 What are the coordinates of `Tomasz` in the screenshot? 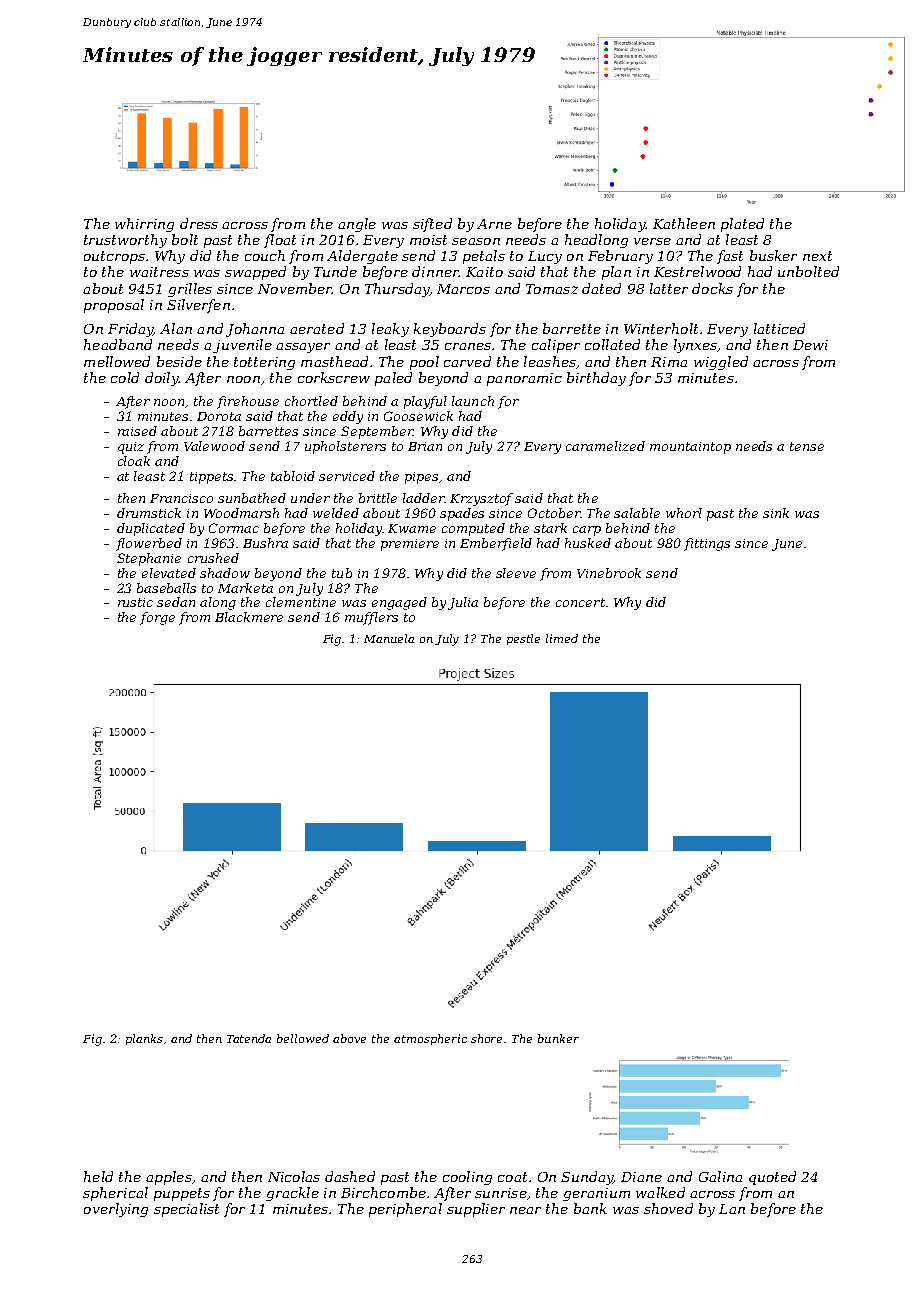 It's located at (552, 289).
